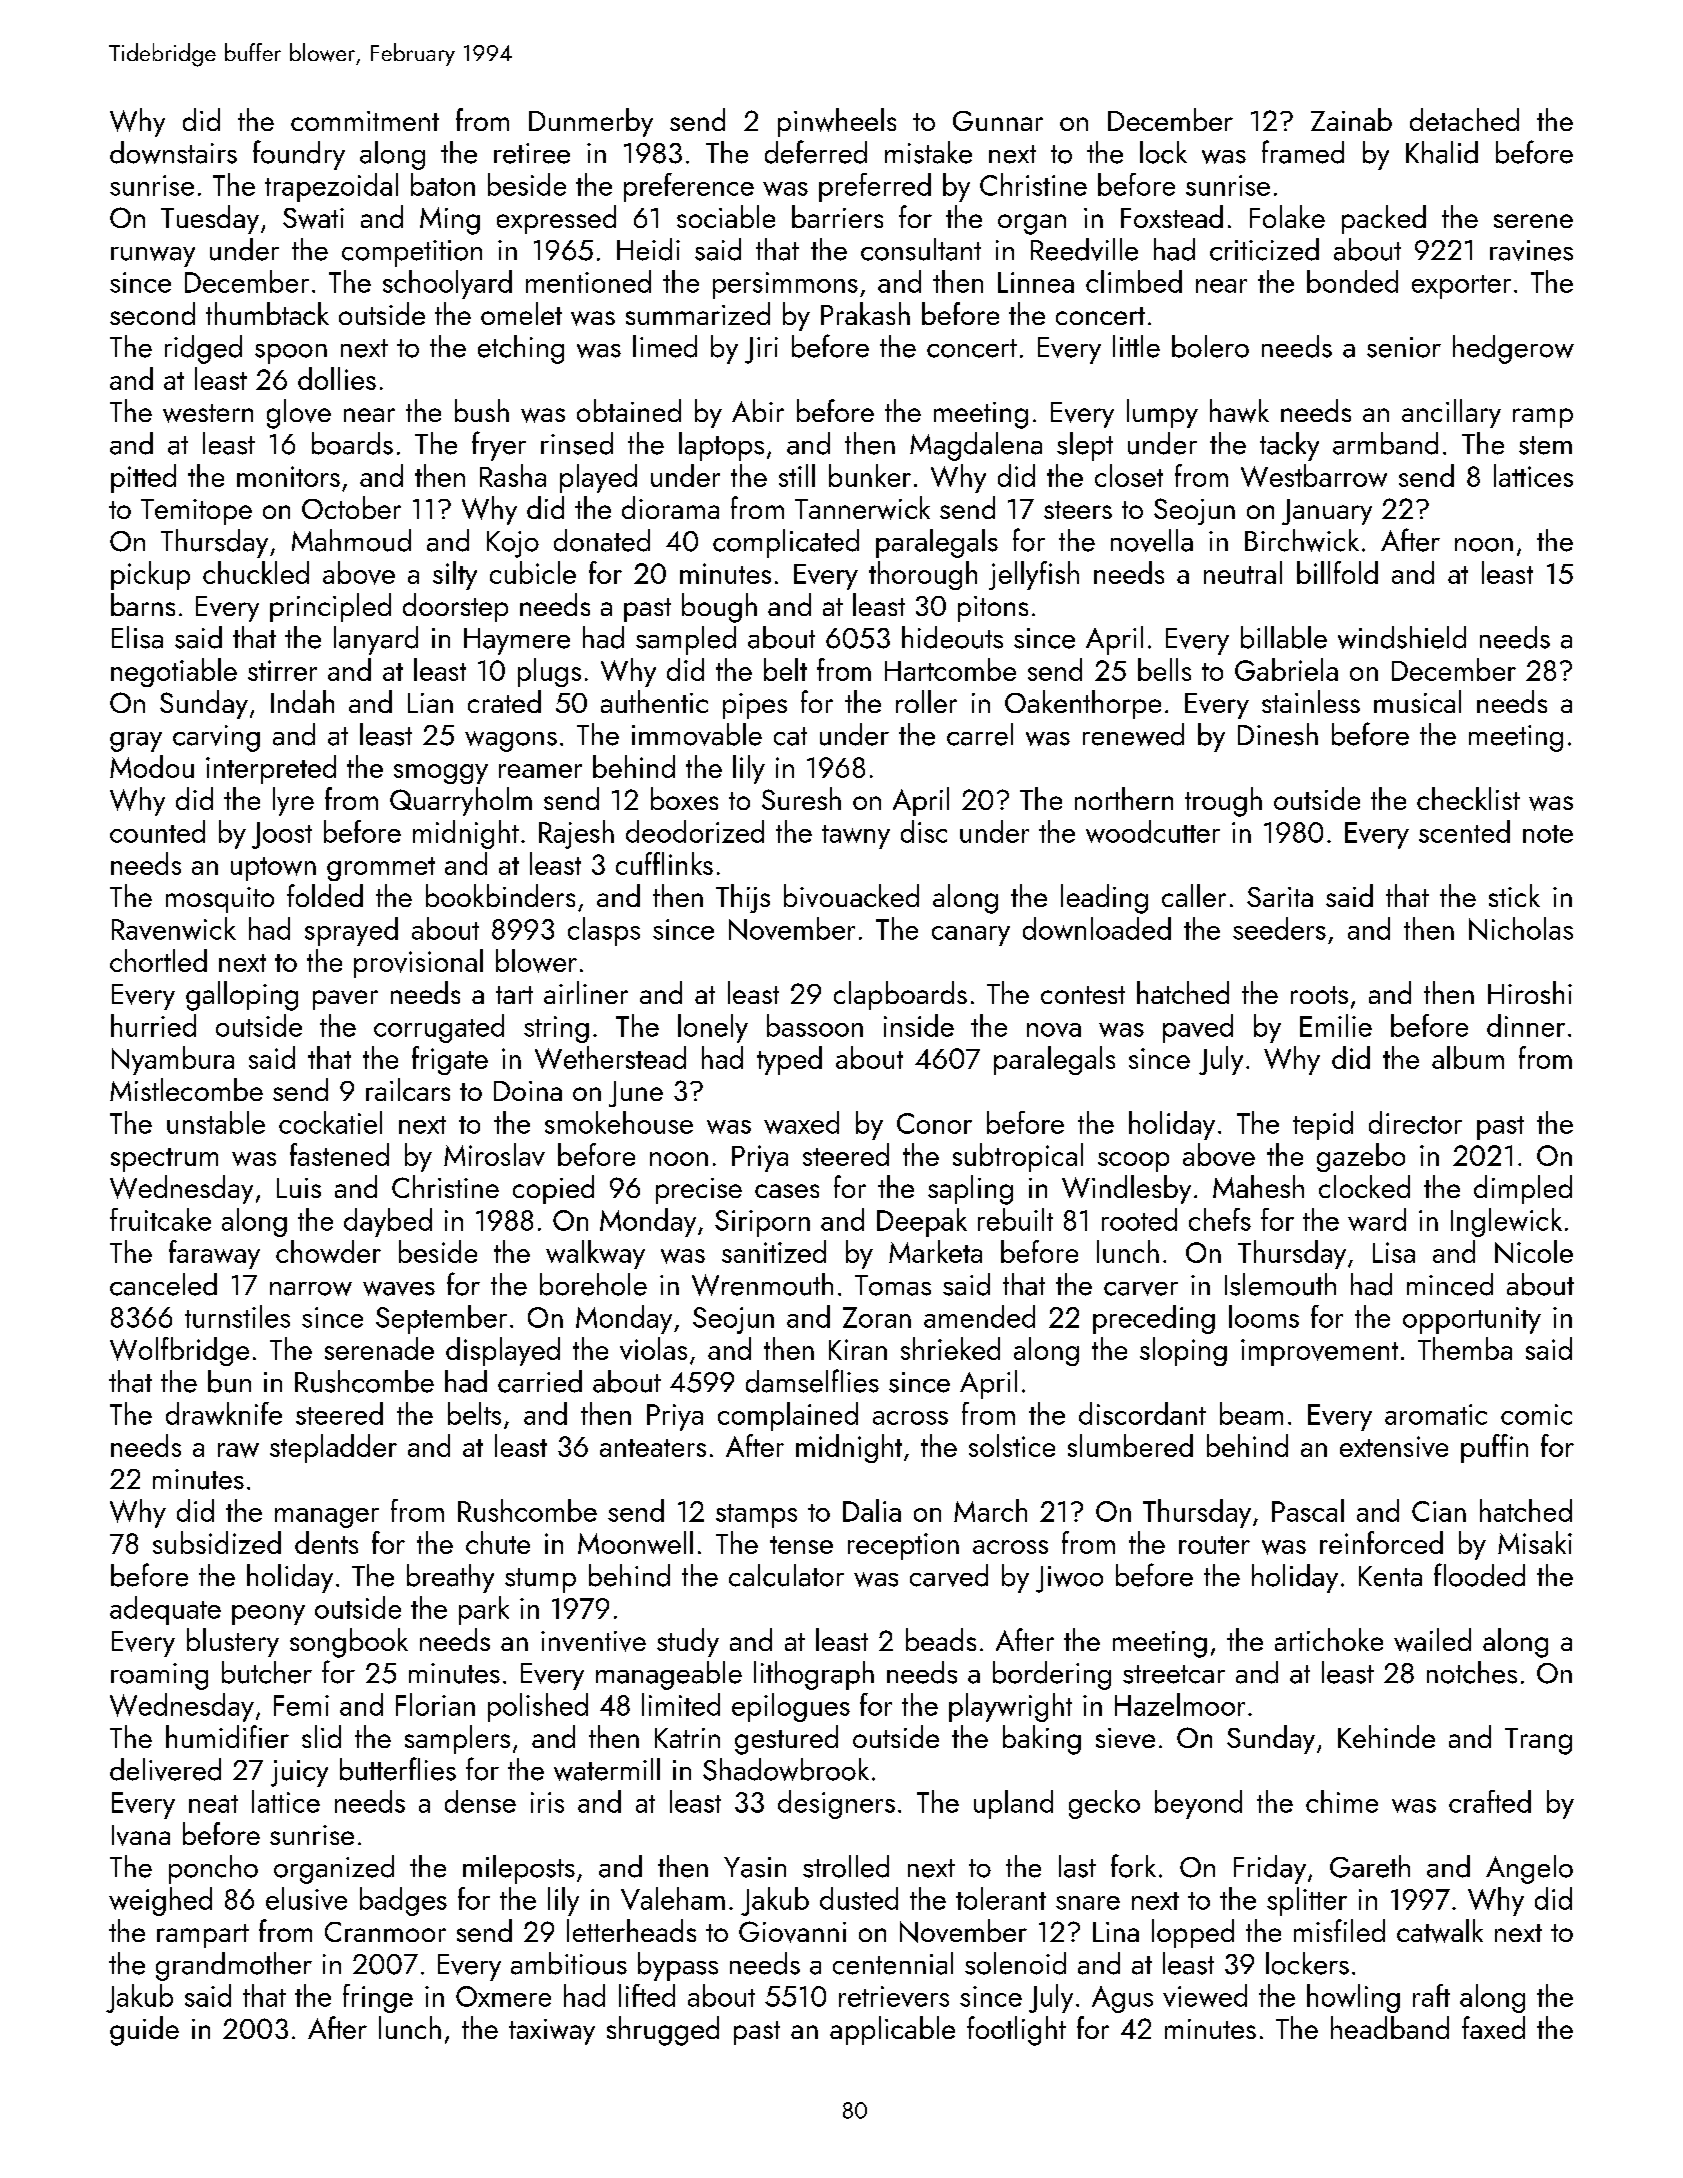 The image size is (1683, 2178). Describe the element at coordinates (1468, 1057) in the image. I see `album` at that location.
